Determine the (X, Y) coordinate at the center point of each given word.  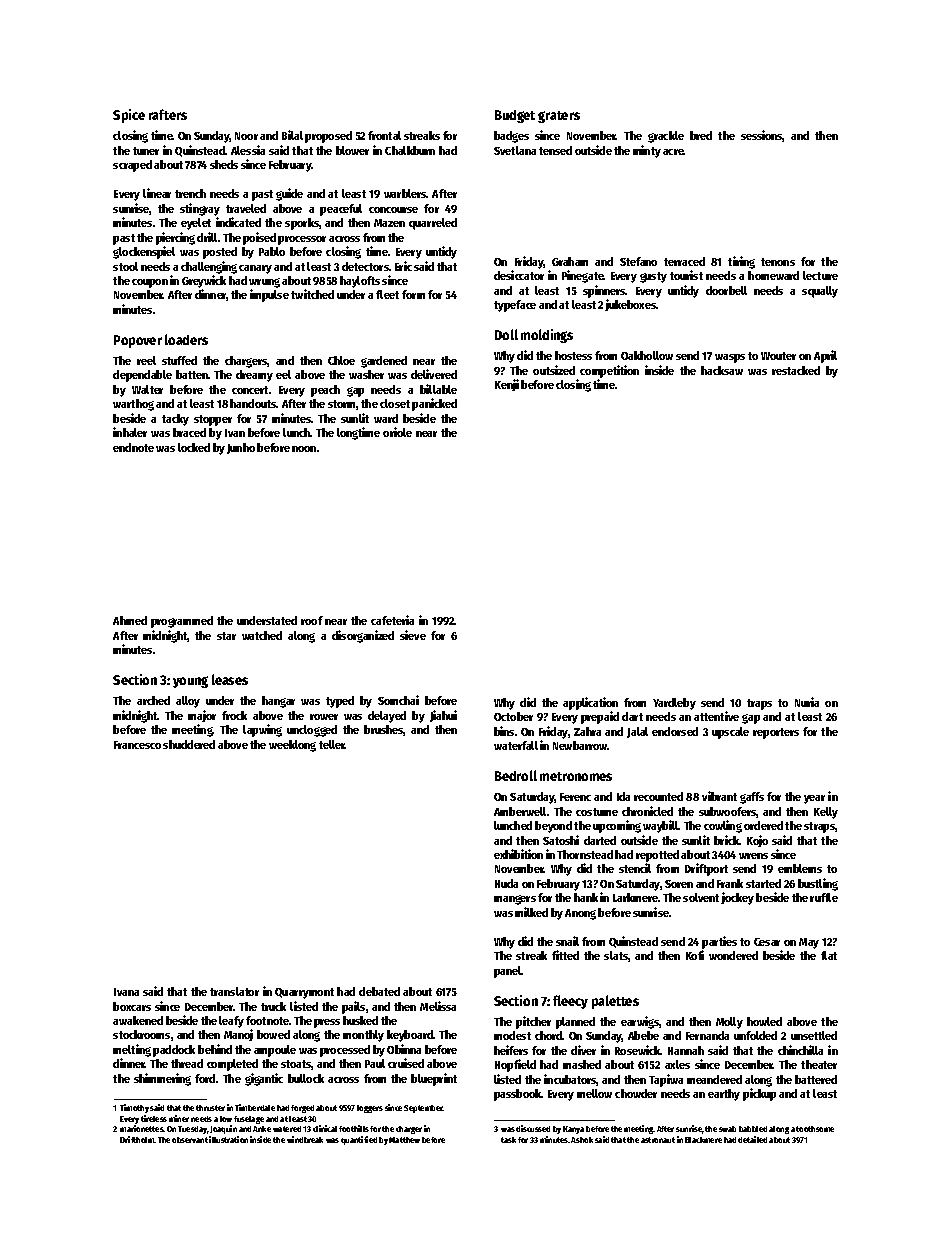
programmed (182, 622)
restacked (796, 370)
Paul (375, 1063)
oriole (397, 432)
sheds (224, 164)
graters (559, 117)
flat (829, 955)
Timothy (134, 1108)
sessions (762, 136)
